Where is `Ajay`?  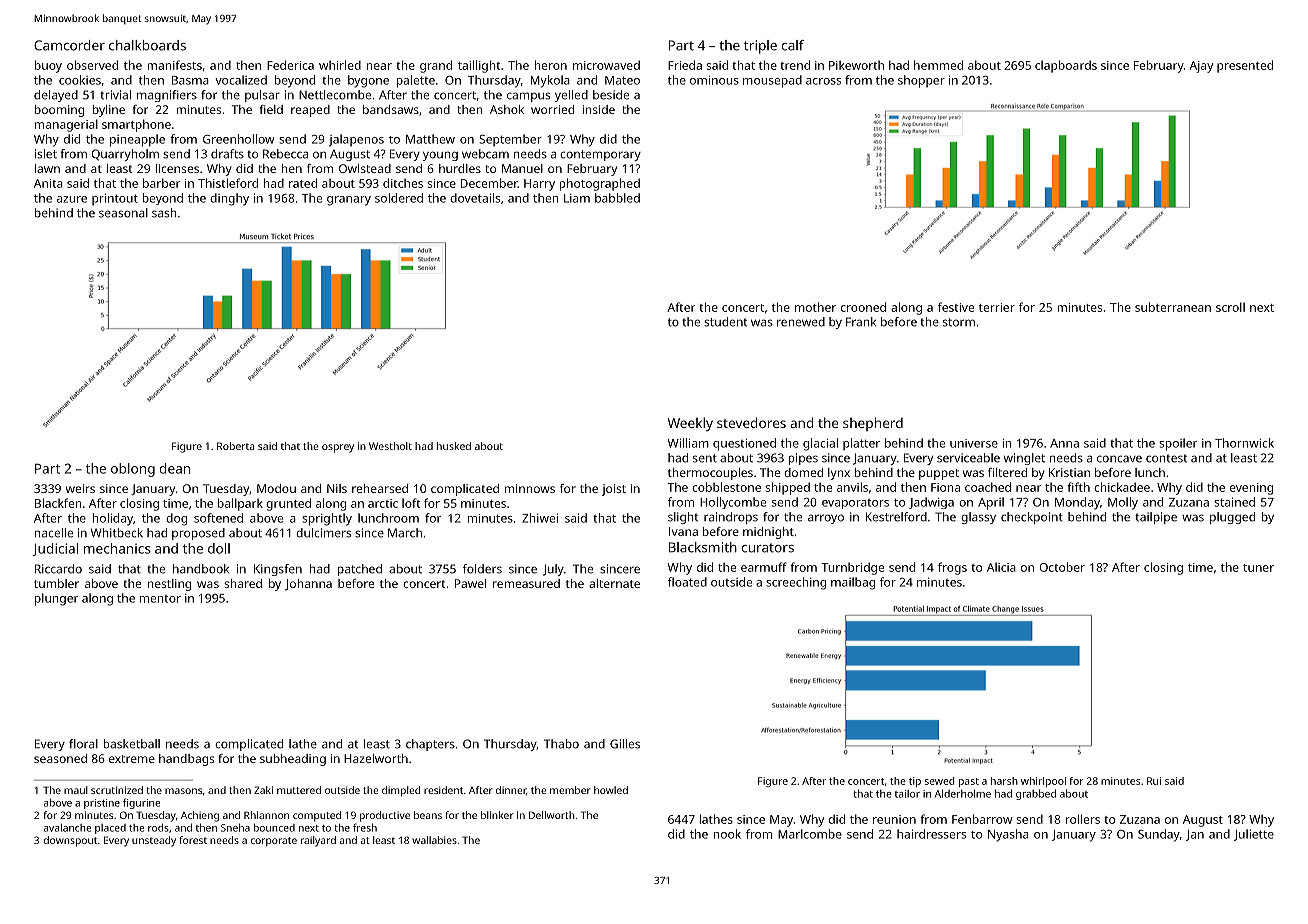
Ajay is located at coordinates (1201, 67).
